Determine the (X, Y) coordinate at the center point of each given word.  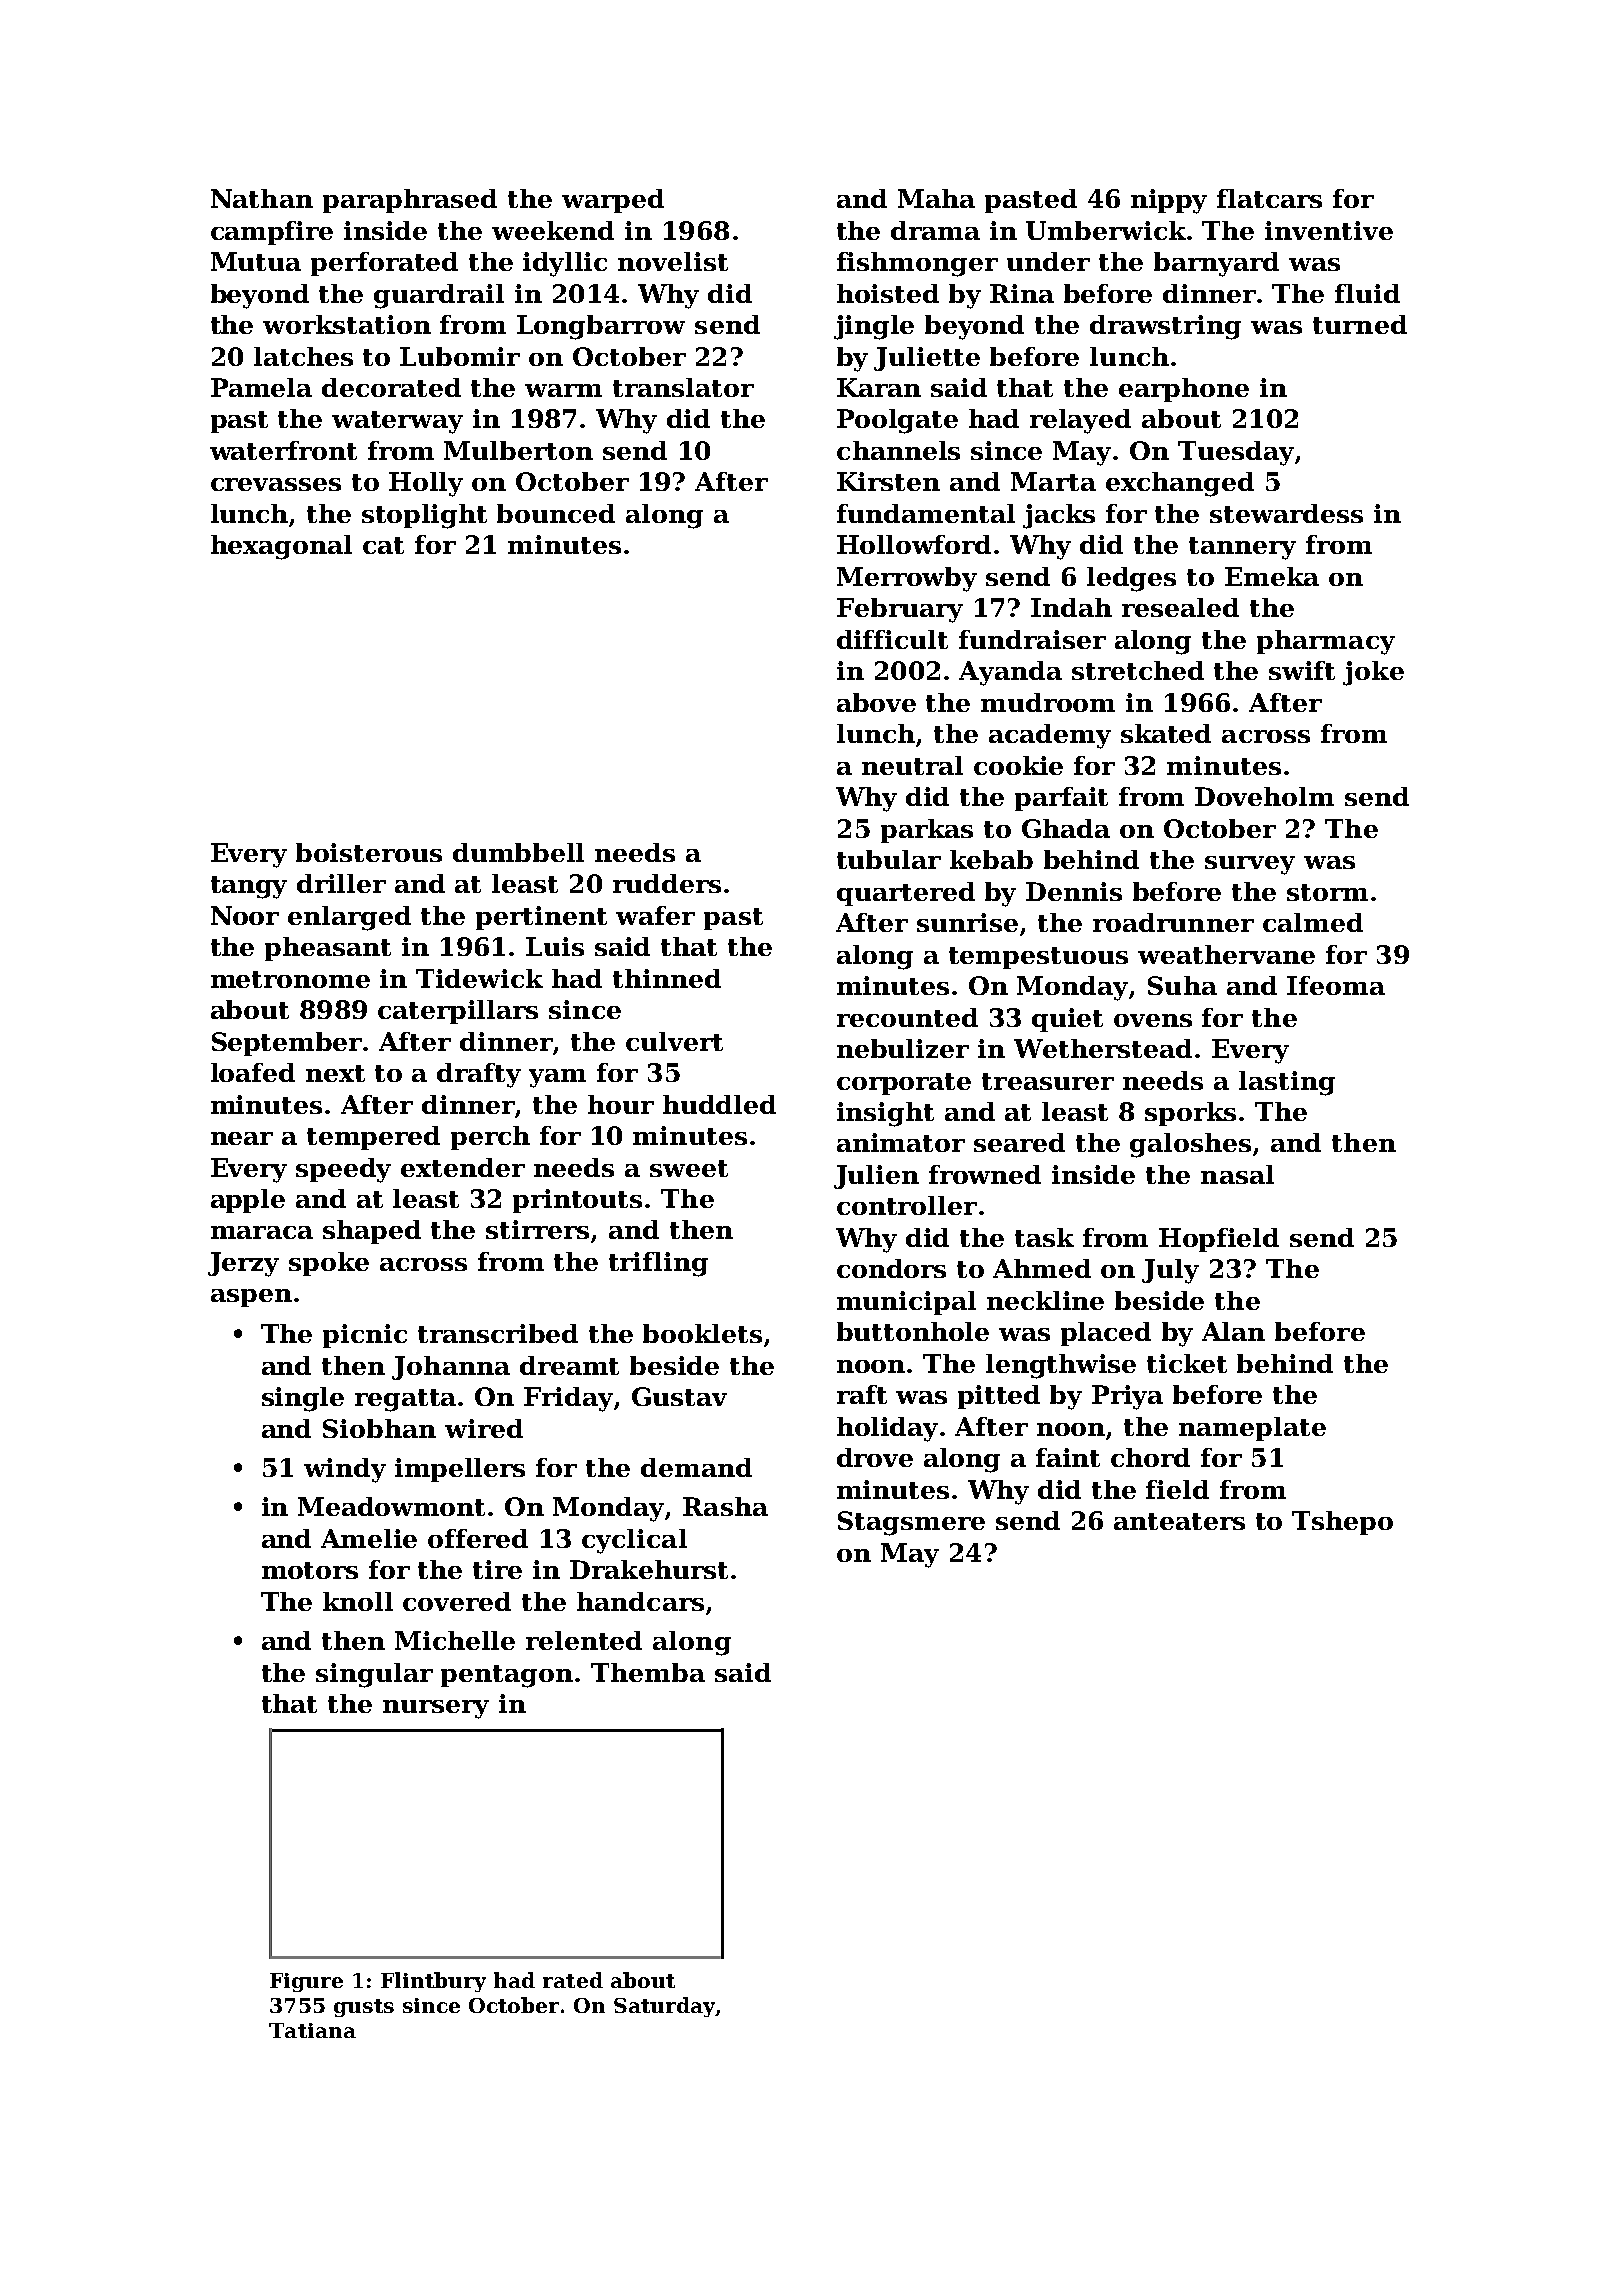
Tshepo (1342, 1523)
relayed (1080, 421)
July (1170, 1271)
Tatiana (312, 2030)
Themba (648, 1672)
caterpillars (458, 1012)
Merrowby (907, 579)
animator (901, 1142)
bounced (556, 513)
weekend (553, 230)
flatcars (1269, 198)
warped (613, 201)
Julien (876, 1177)
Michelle (455, 1640)
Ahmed (1042, 1268)
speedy (343, 1170)
